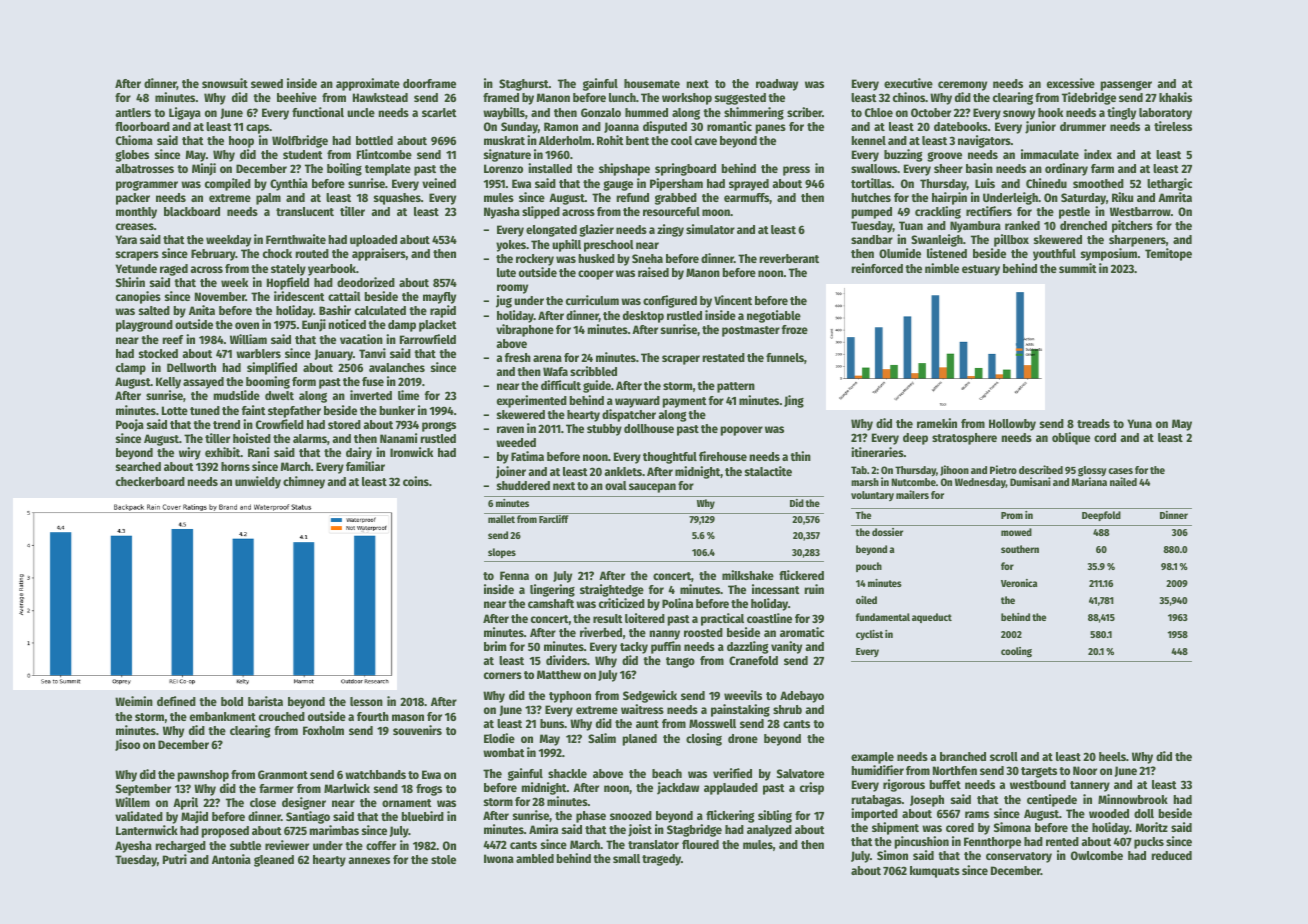 The height and width of the page is (924, 1308). I want to click on scarlet, so click(439, 112).
